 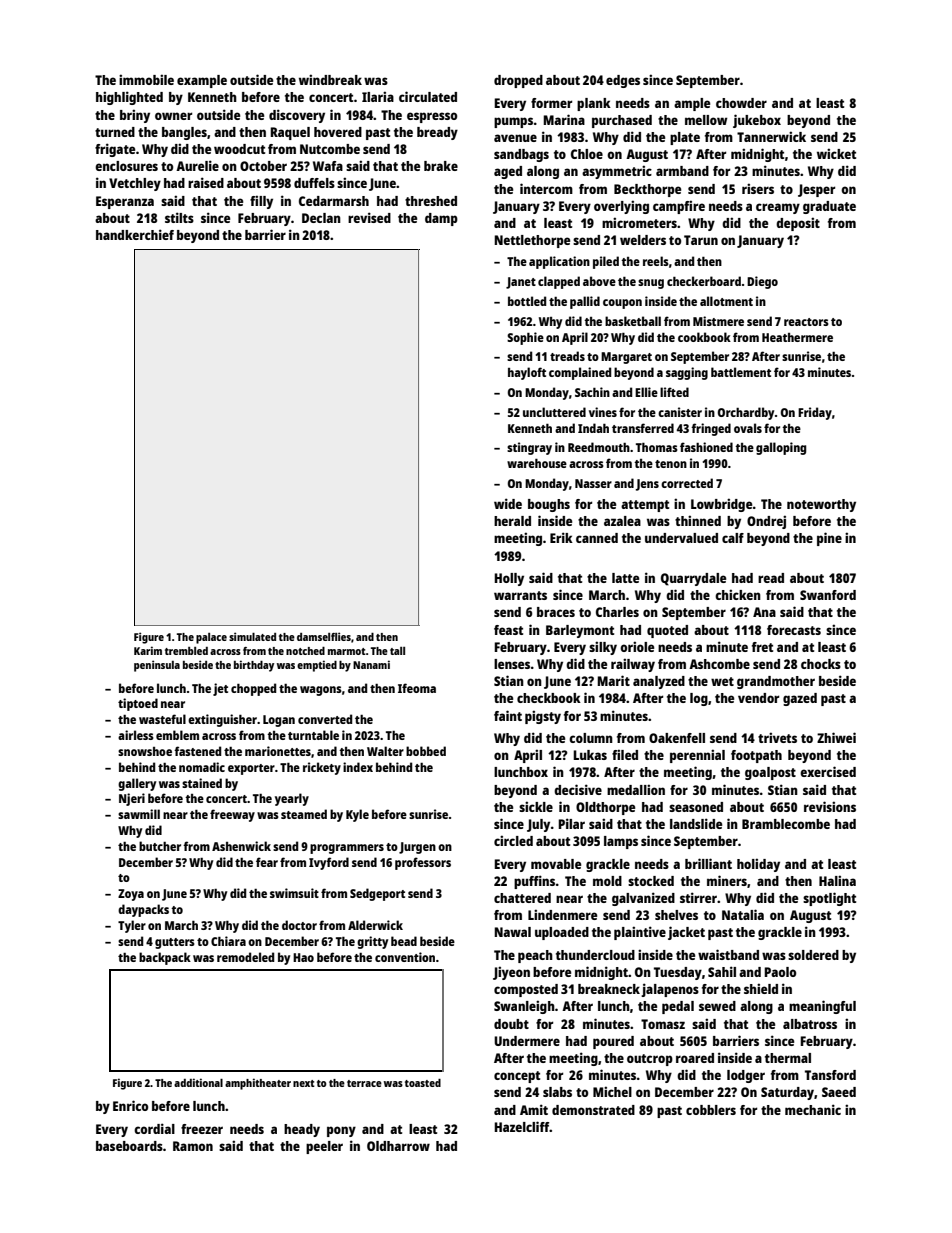 What do you see at coordinates (165, 958) in the document?
I see `backpack` at bounding box center [165, 958].
